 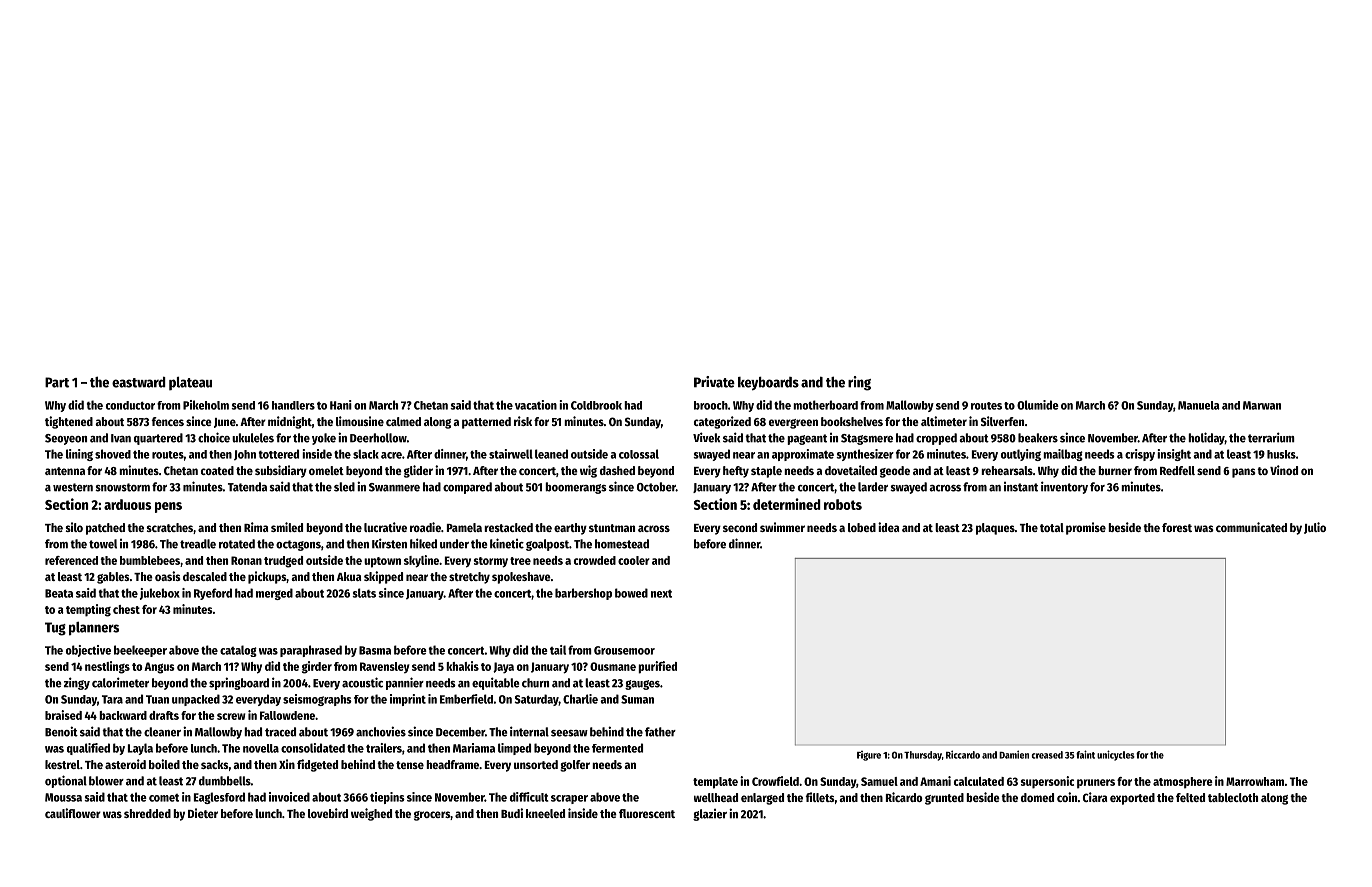 What do you see at coordinates (1233, 797) in the document?
I see `tablecloth` at bounding box center [1233, 797].
